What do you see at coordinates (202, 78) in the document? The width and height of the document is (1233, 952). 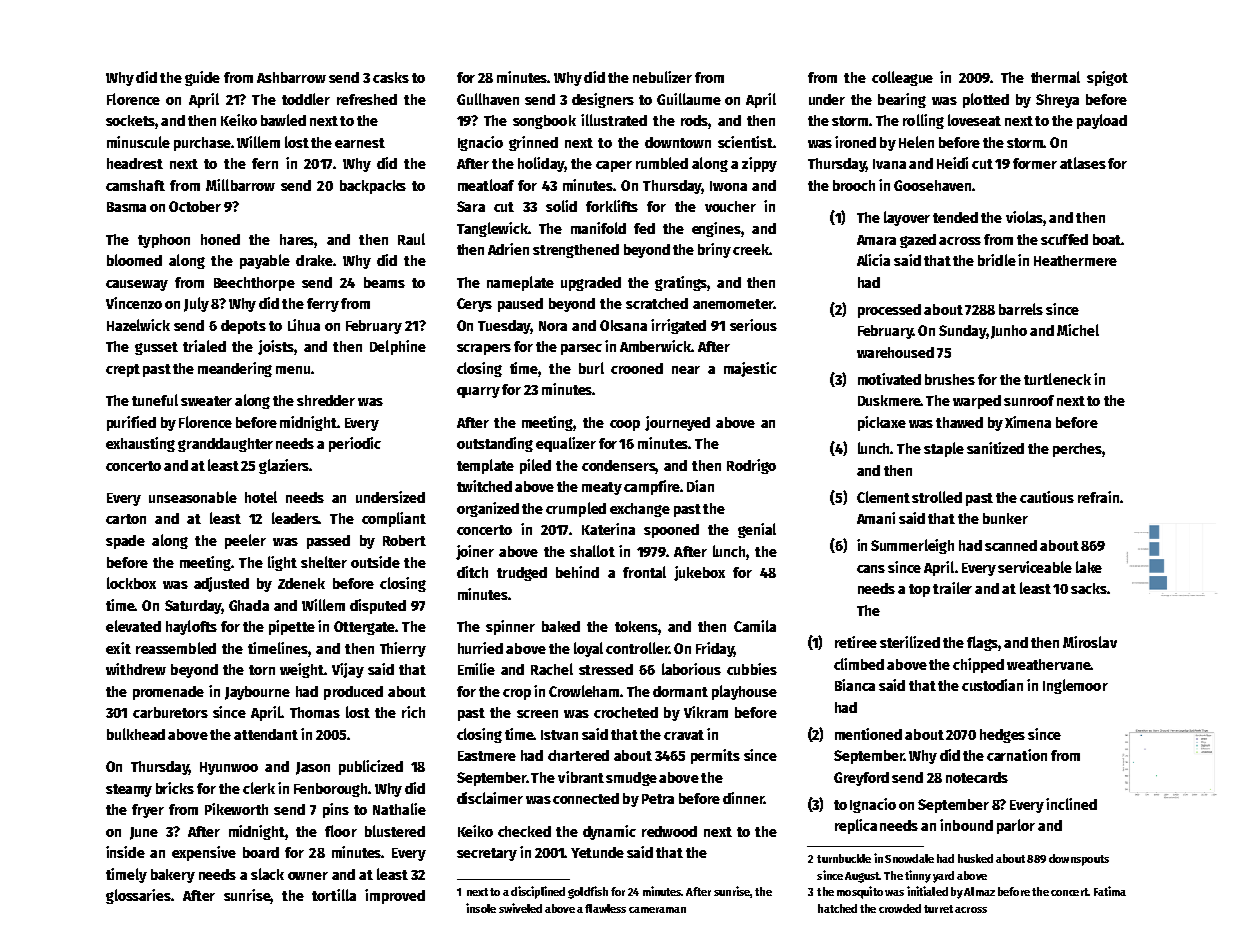 I see `guide` at bounding box center [202, 78].
